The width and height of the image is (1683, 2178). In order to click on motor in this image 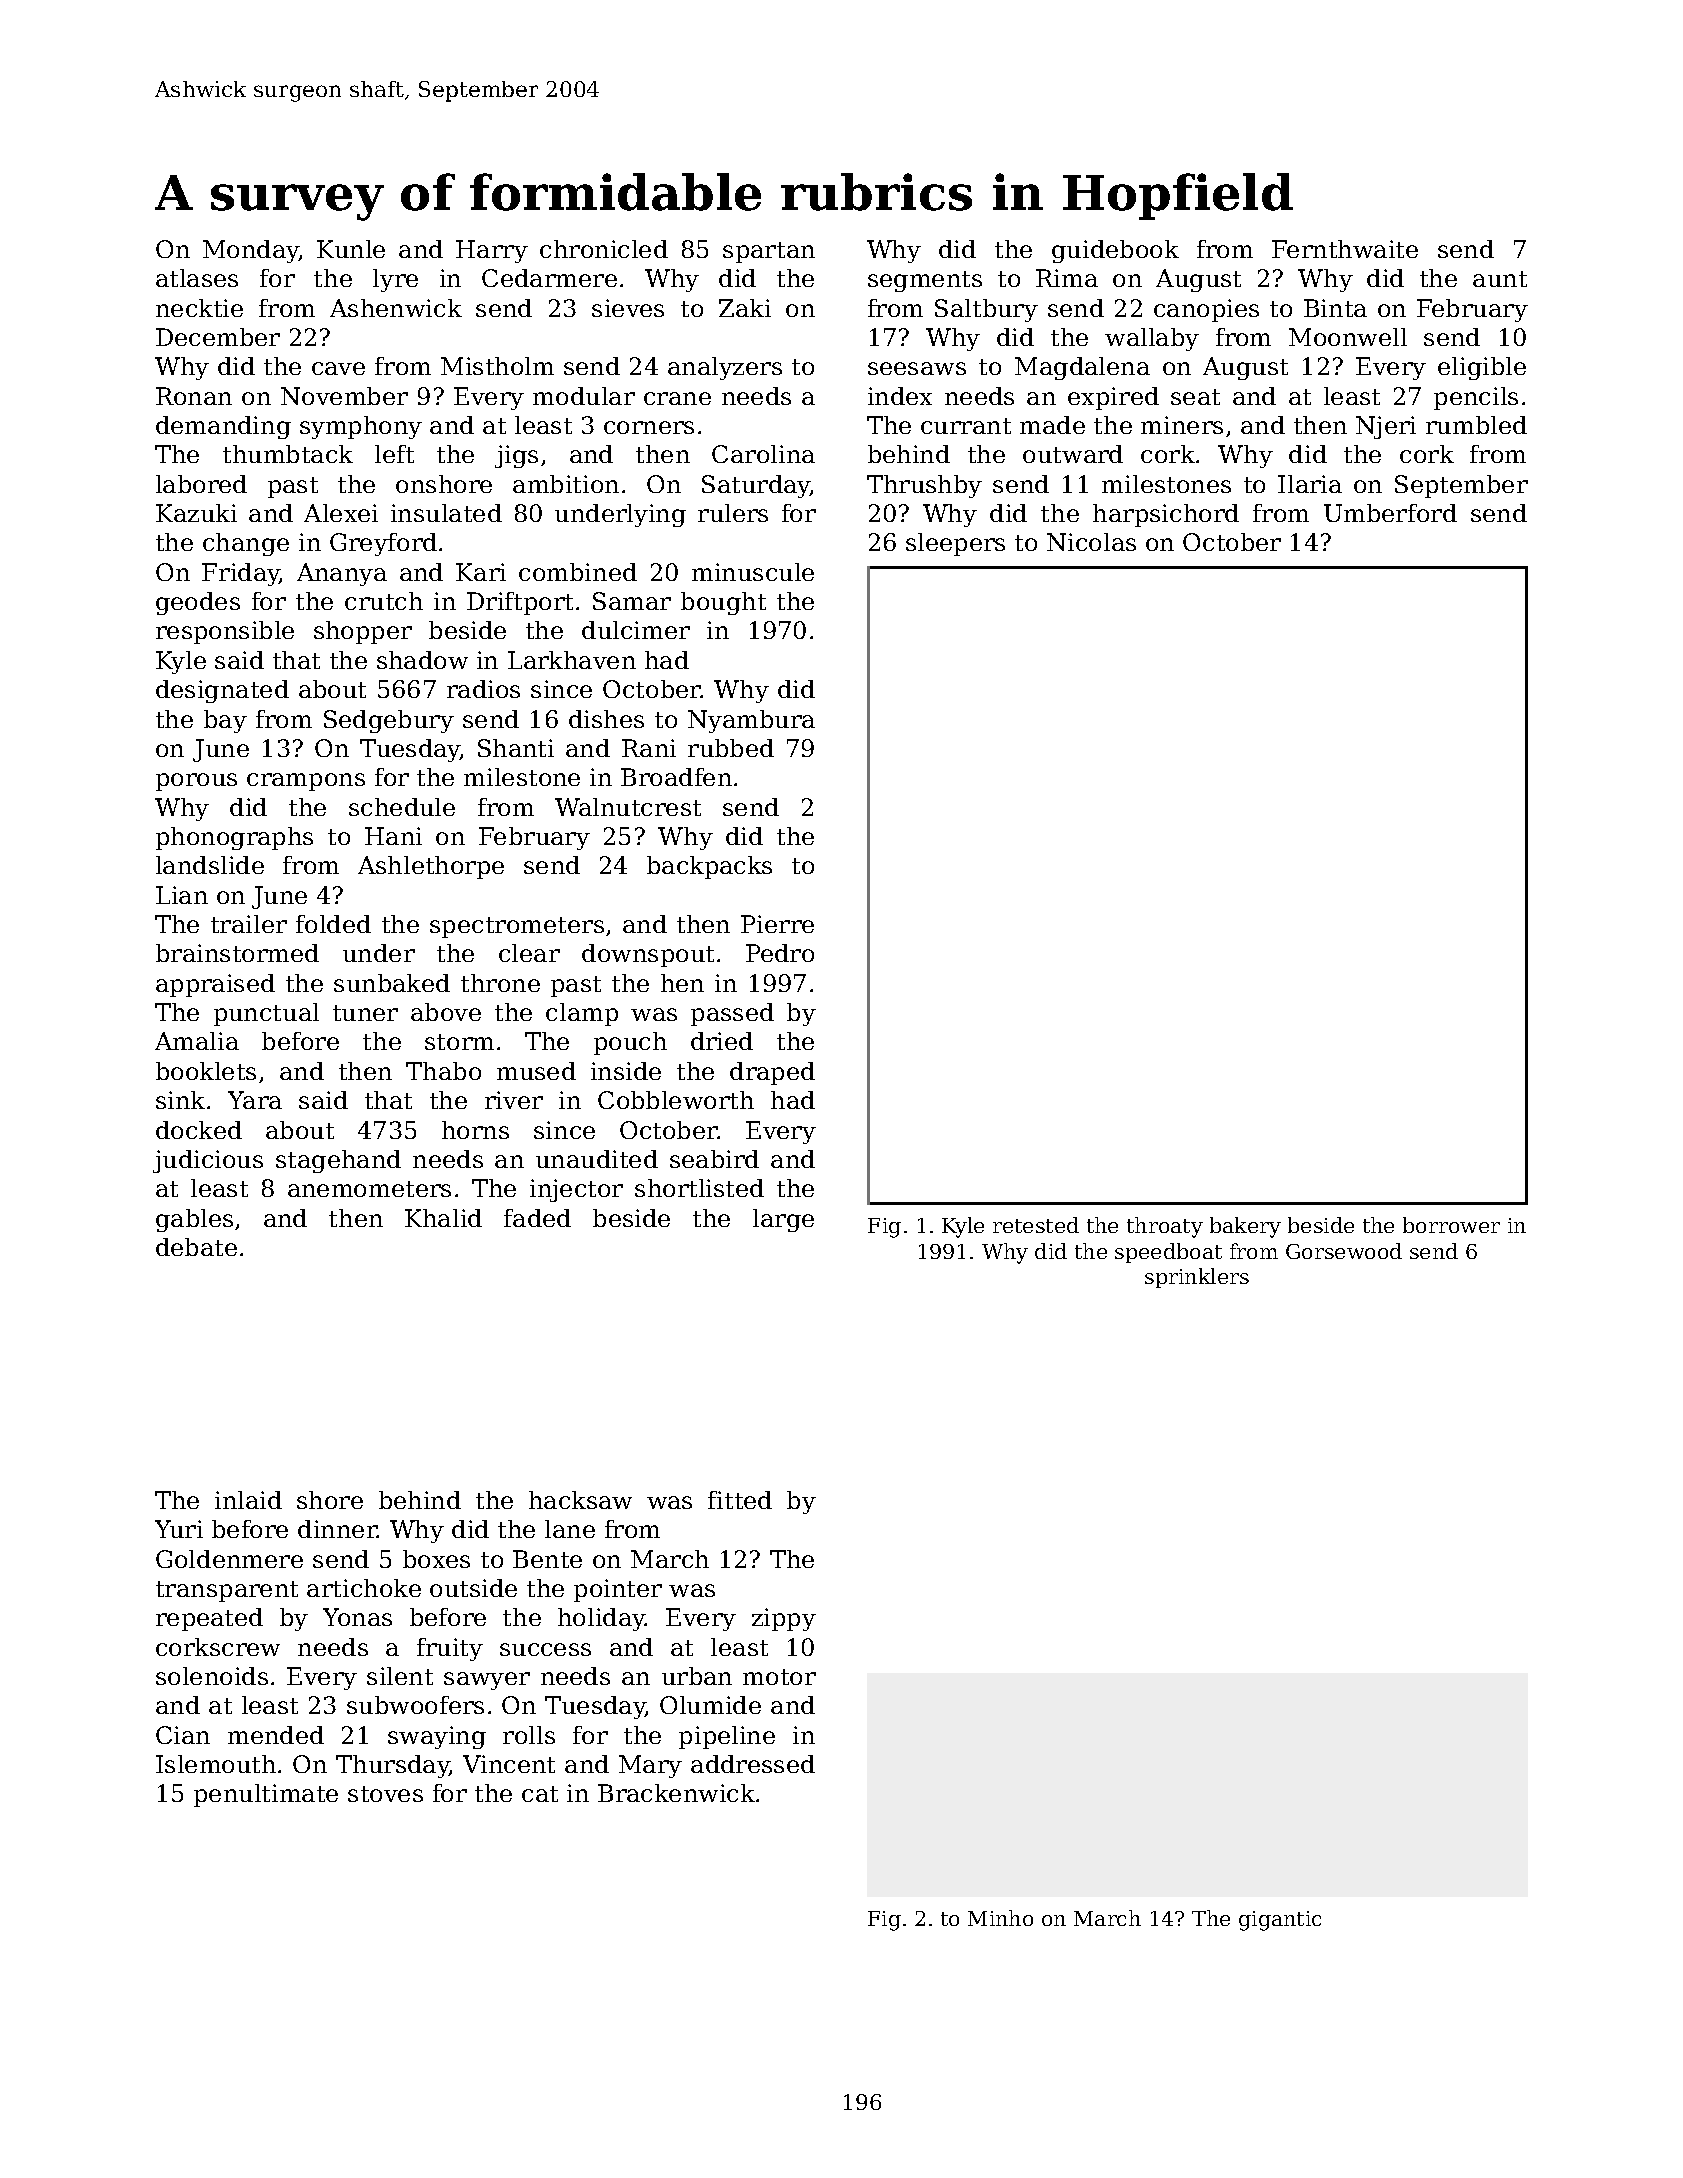, I will do `click(779, 1677)`.
